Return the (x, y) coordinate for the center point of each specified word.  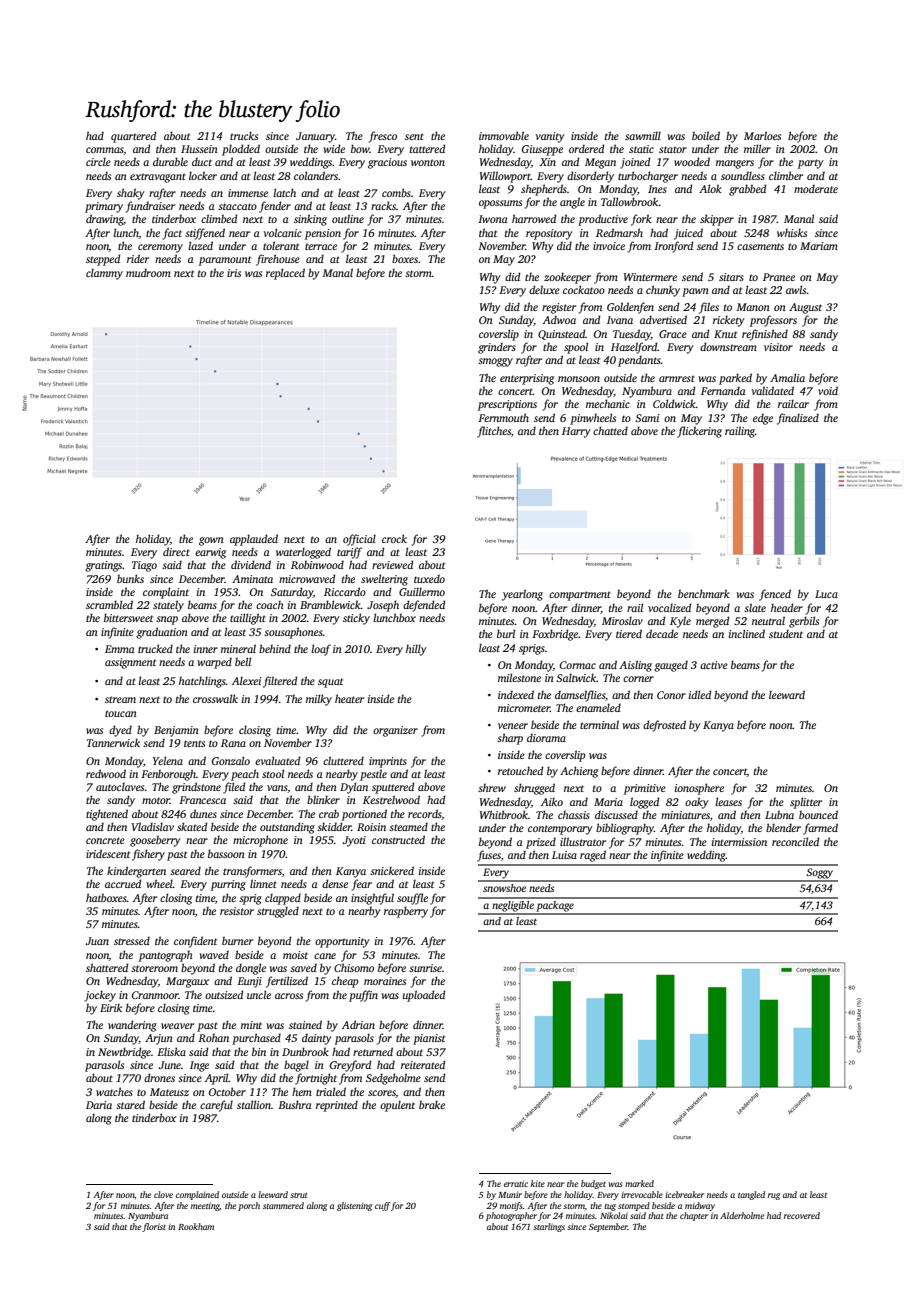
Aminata (252, 579)
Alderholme (742, 1215)
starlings (549, 1227)
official (359, 540)
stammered (283, 1205)
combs (396, 192)
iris (234, 273)
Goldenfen (630, 308)
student (786, 633)
